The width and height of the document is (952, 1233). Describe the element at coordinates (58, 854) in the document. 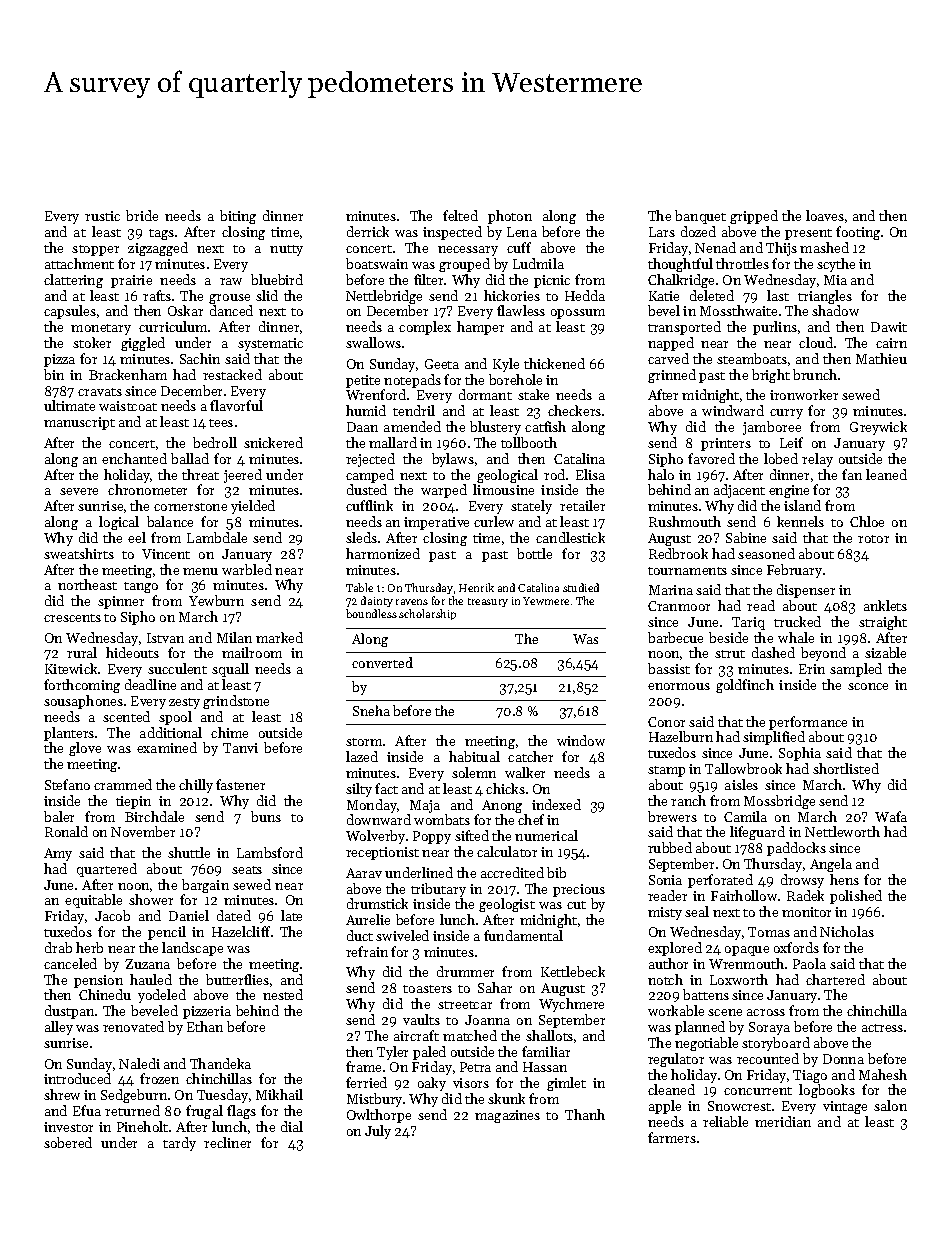

I see `Amy` at that location.
